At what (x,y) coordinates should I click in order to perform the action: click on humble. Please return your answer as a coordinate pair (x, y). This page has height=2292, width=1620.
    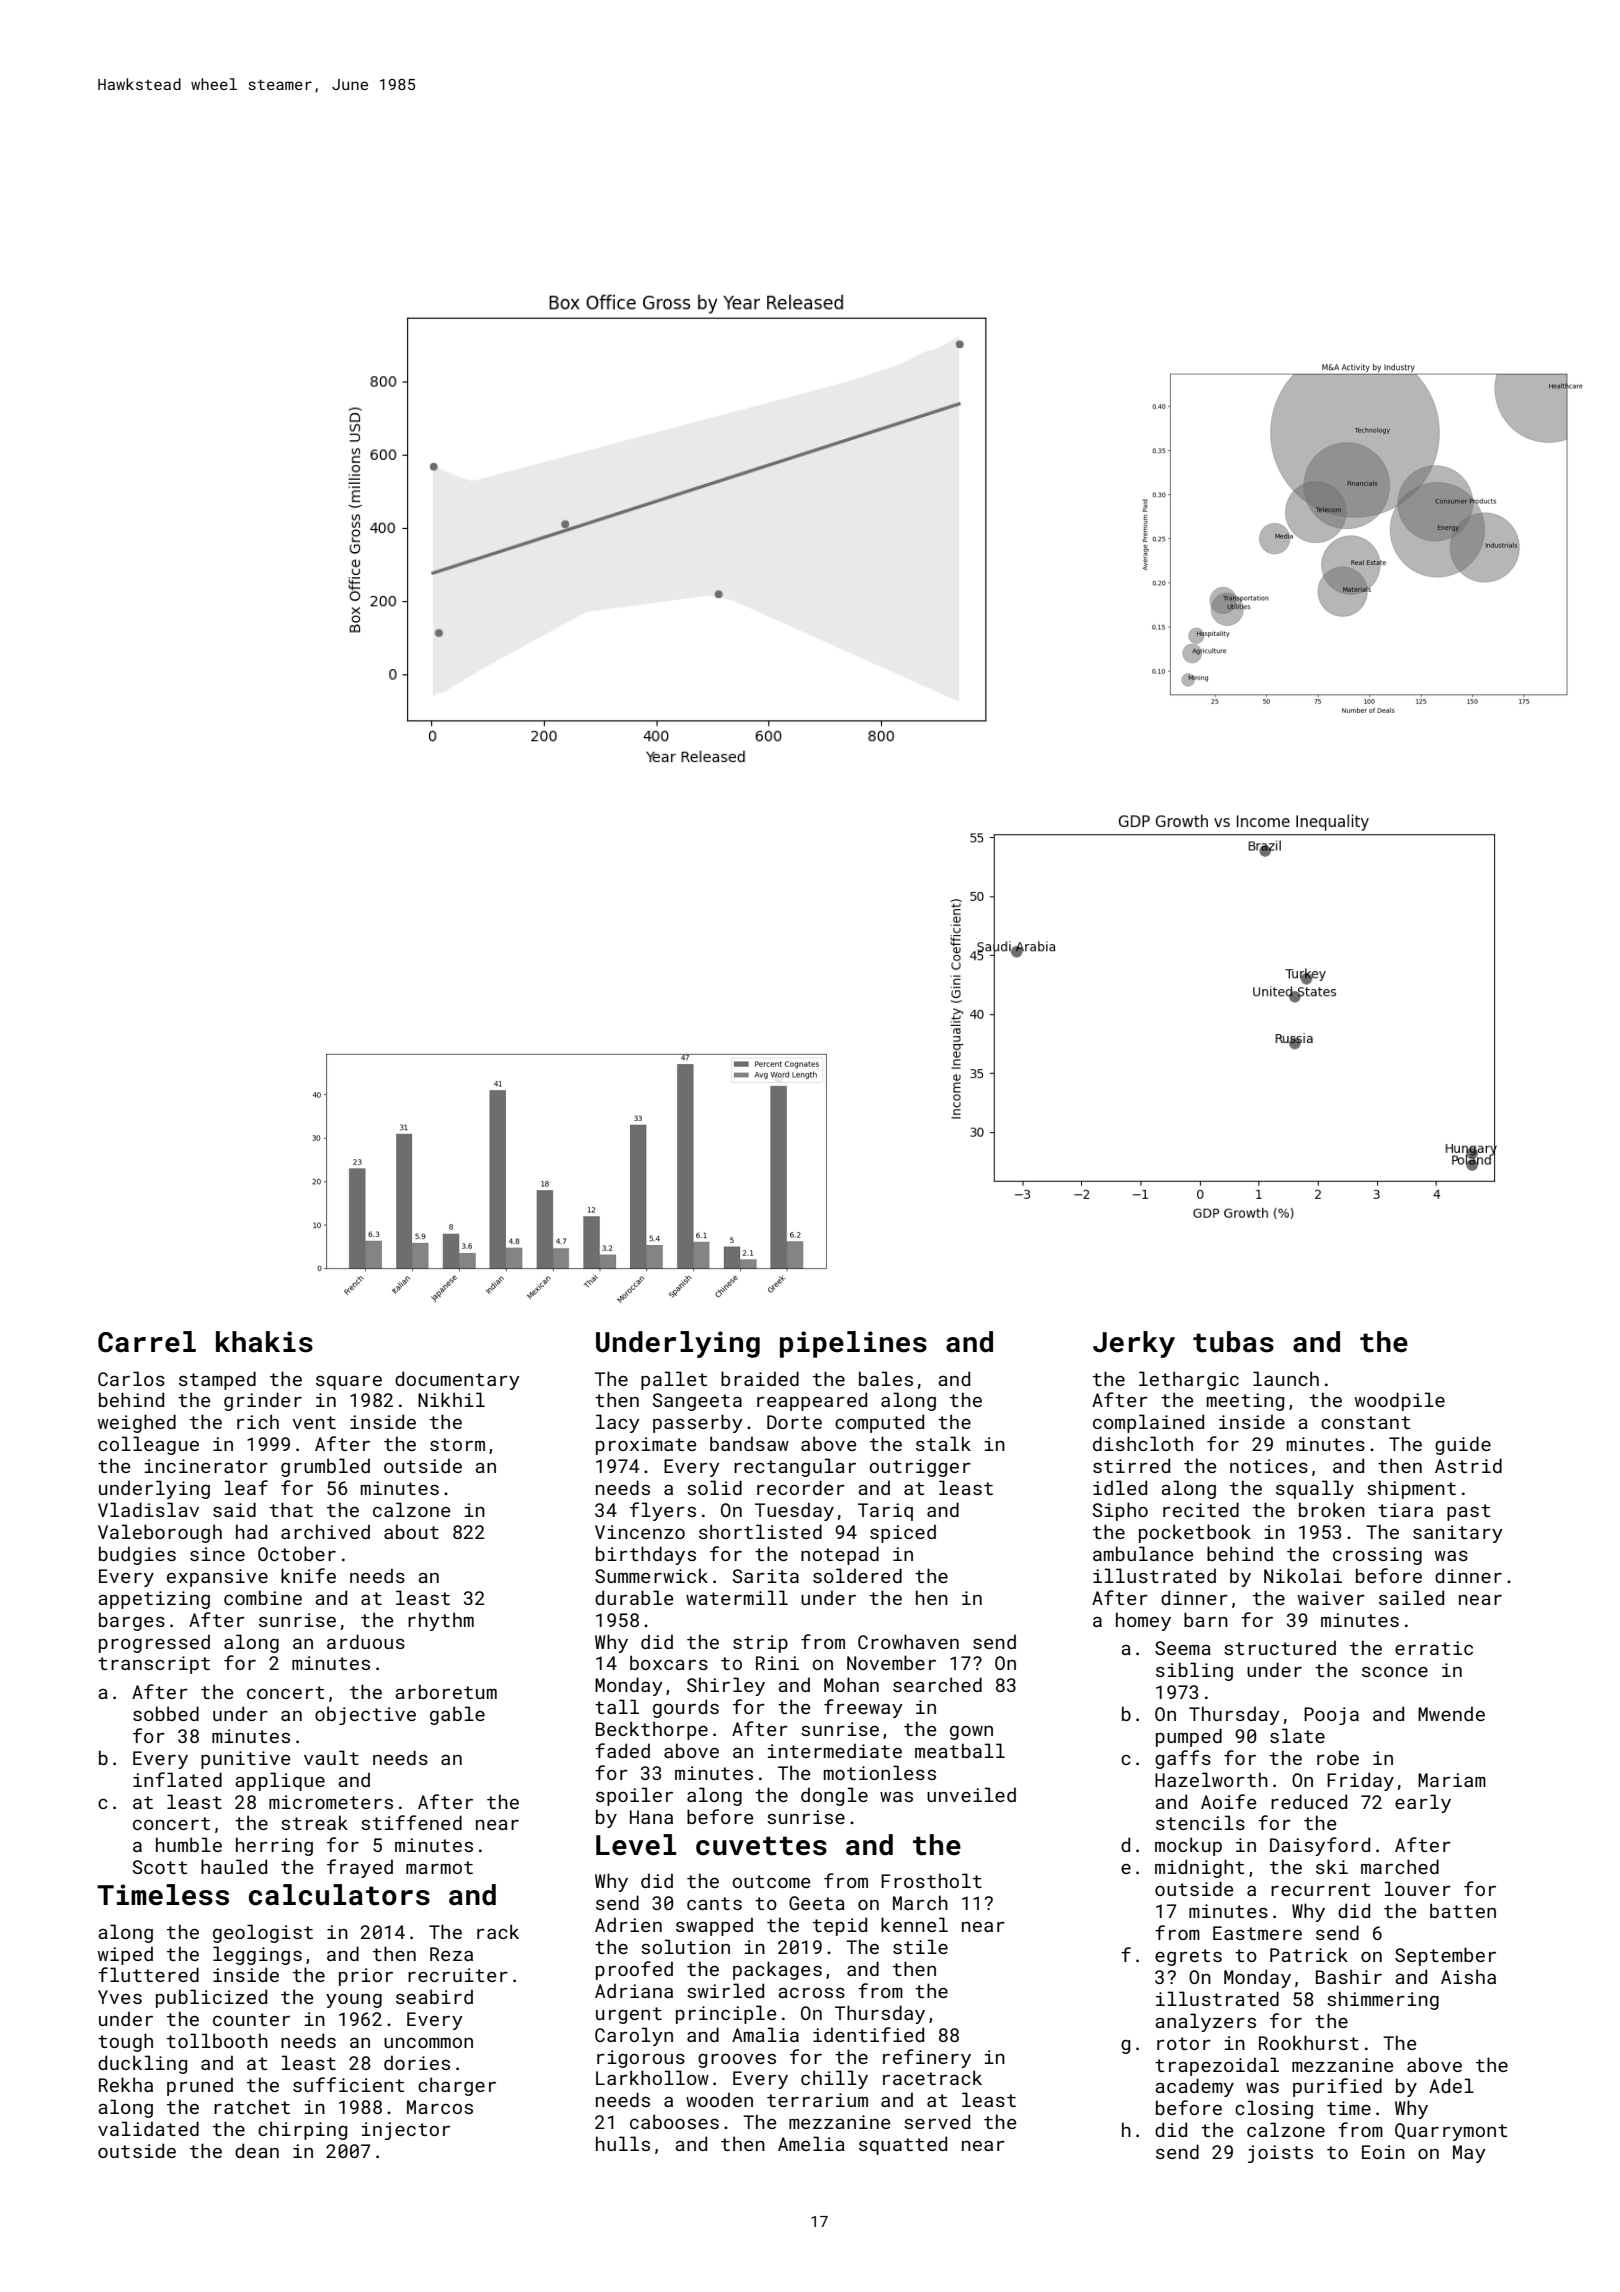
    Looking at the image, I should click on (189, 1844).
